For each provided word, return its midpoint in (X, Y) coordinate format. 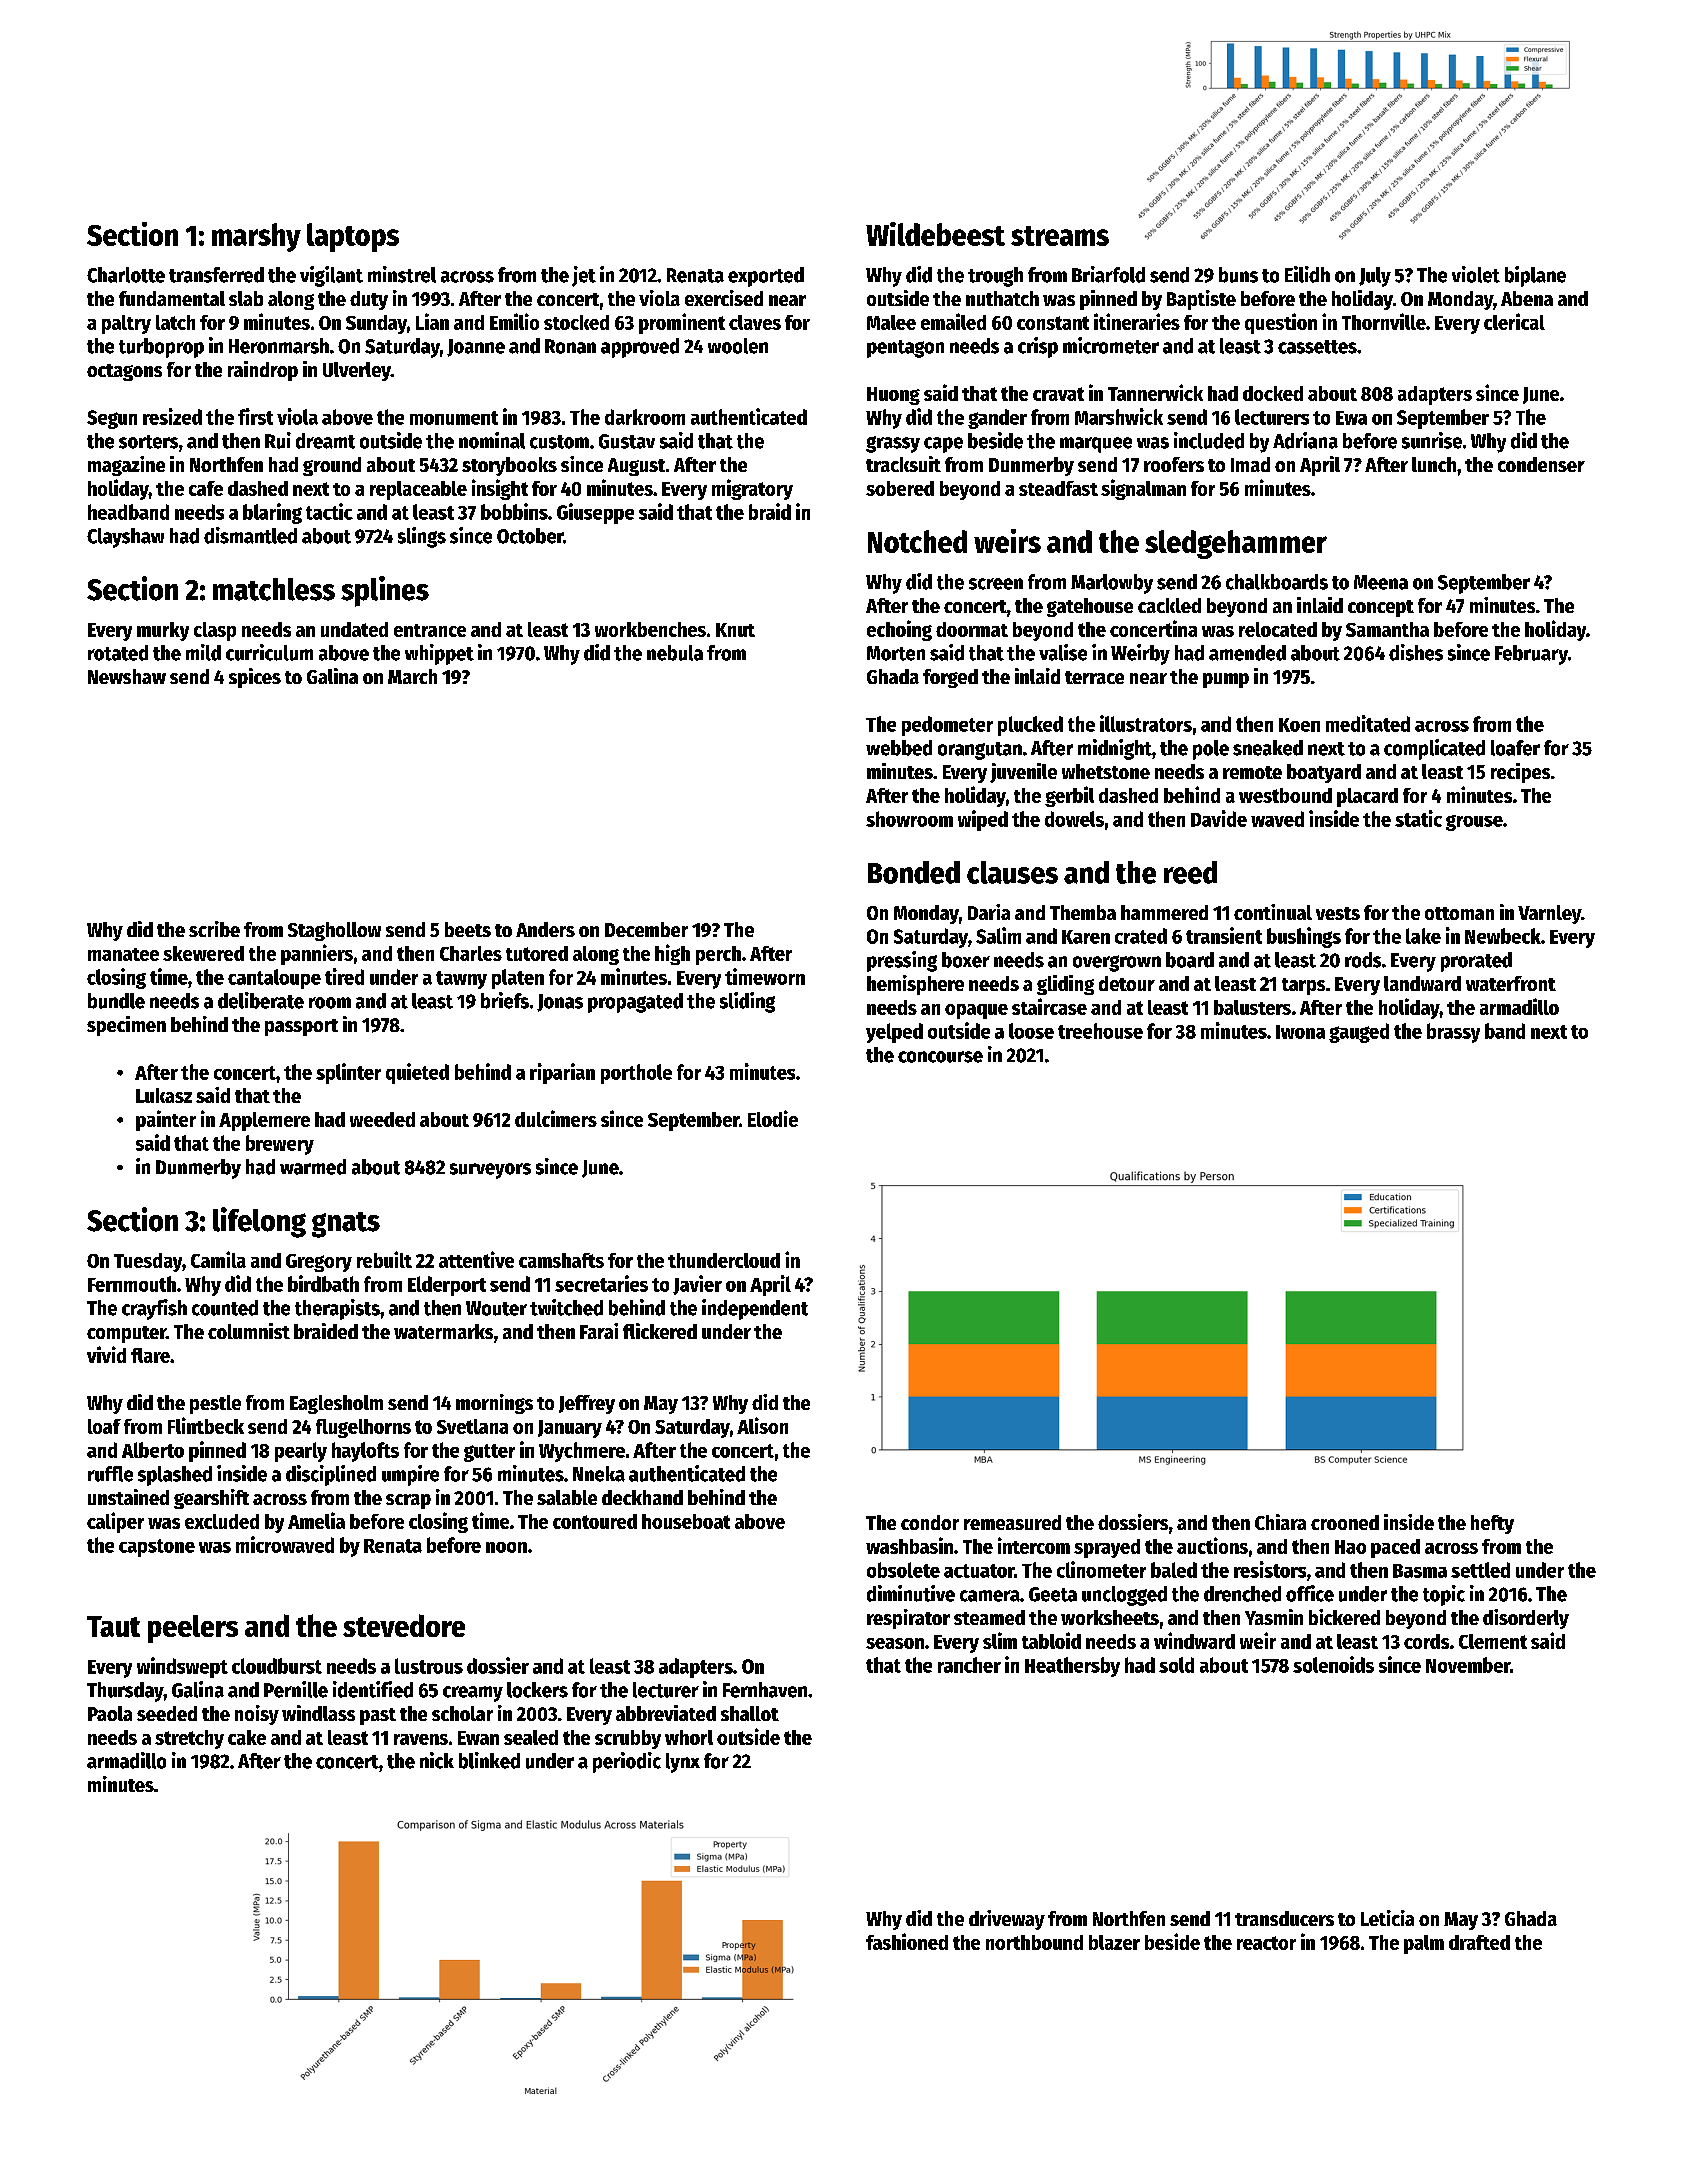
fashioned (907, 1941)
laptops (353, 237)
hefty (1492, 1524)
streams (1060, 236)
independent (755, 1309)
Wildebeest (935, 234)
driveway (1007, 1920)
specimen (126, 1026)
